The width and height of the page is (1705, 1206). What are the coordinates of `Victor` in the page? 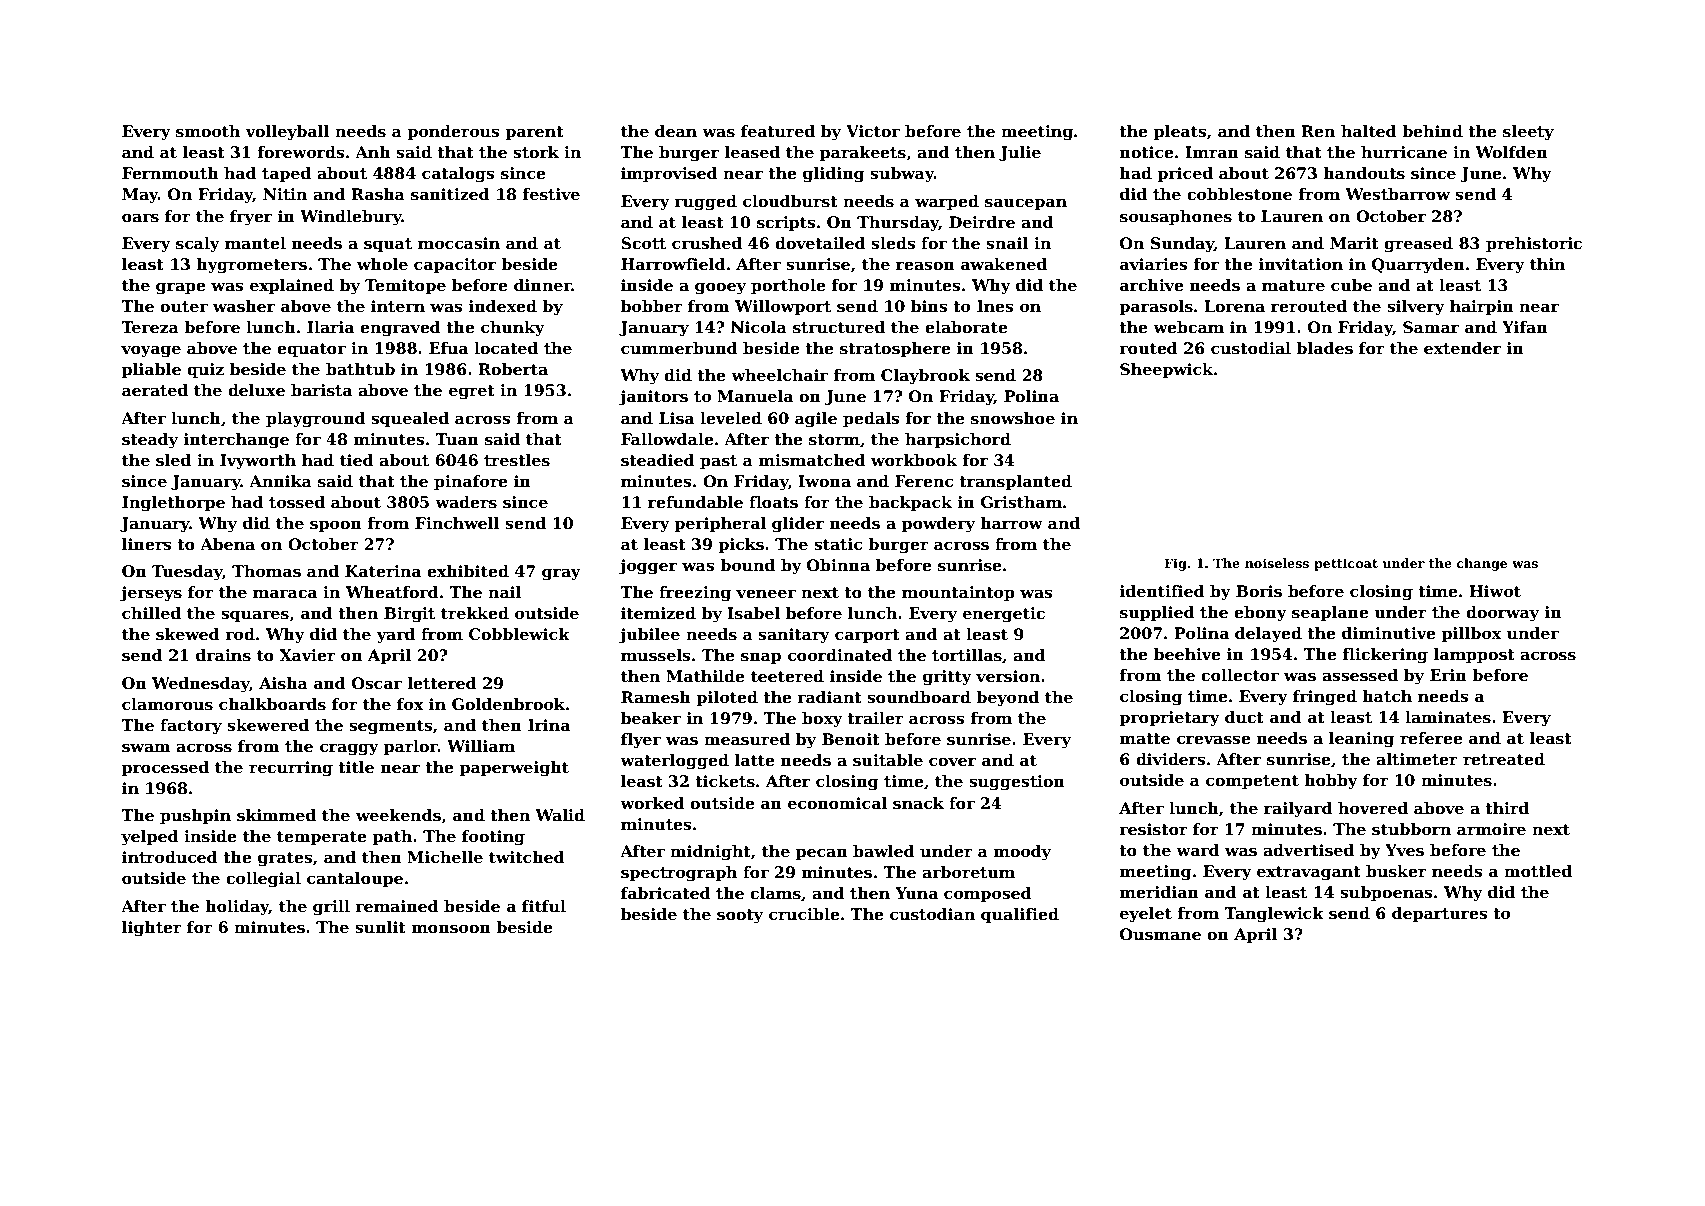 It's located at (873, 131).
